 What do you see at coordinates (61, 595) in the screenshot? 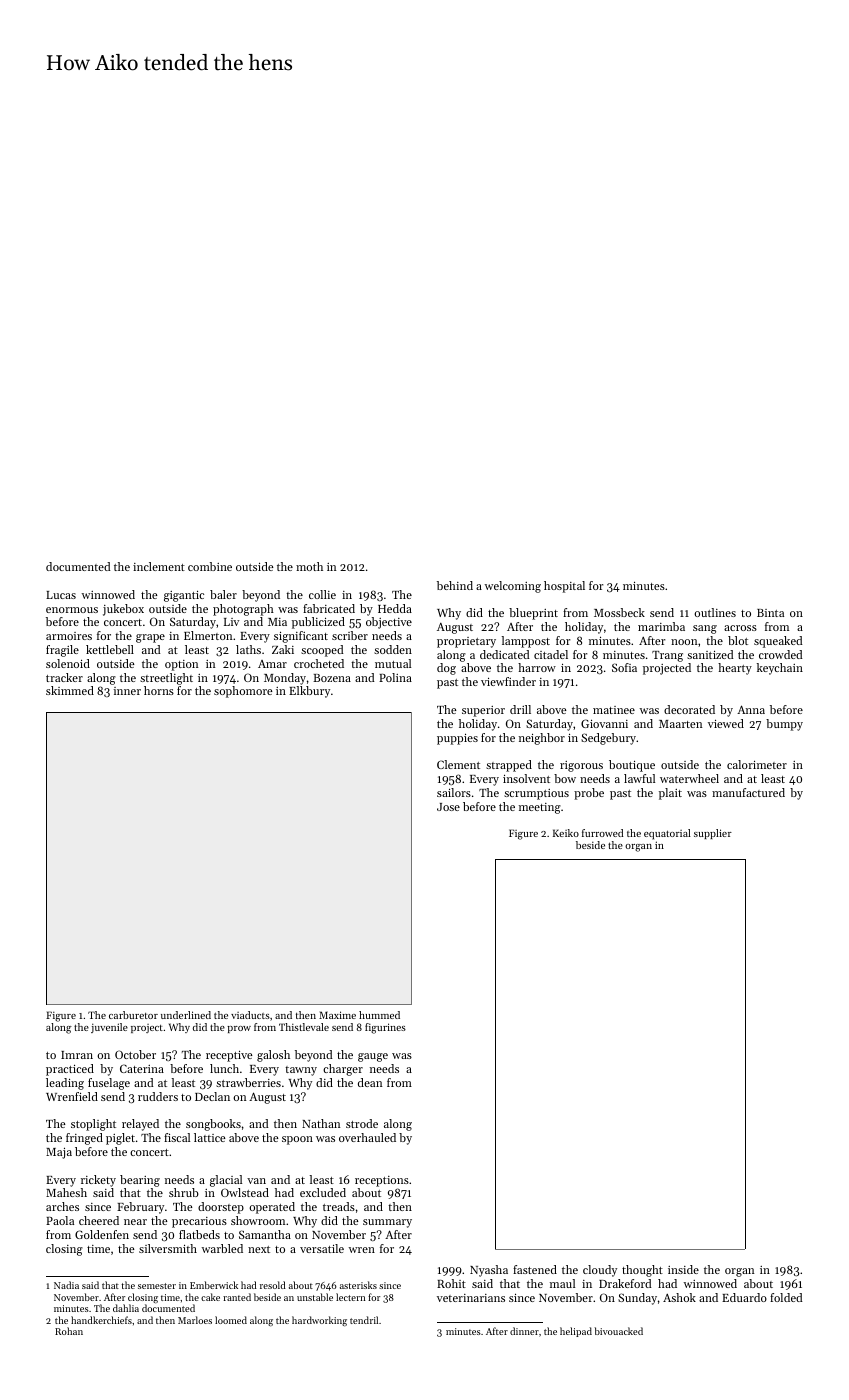
I see `Lucas` at bounding box center [61, 595].
